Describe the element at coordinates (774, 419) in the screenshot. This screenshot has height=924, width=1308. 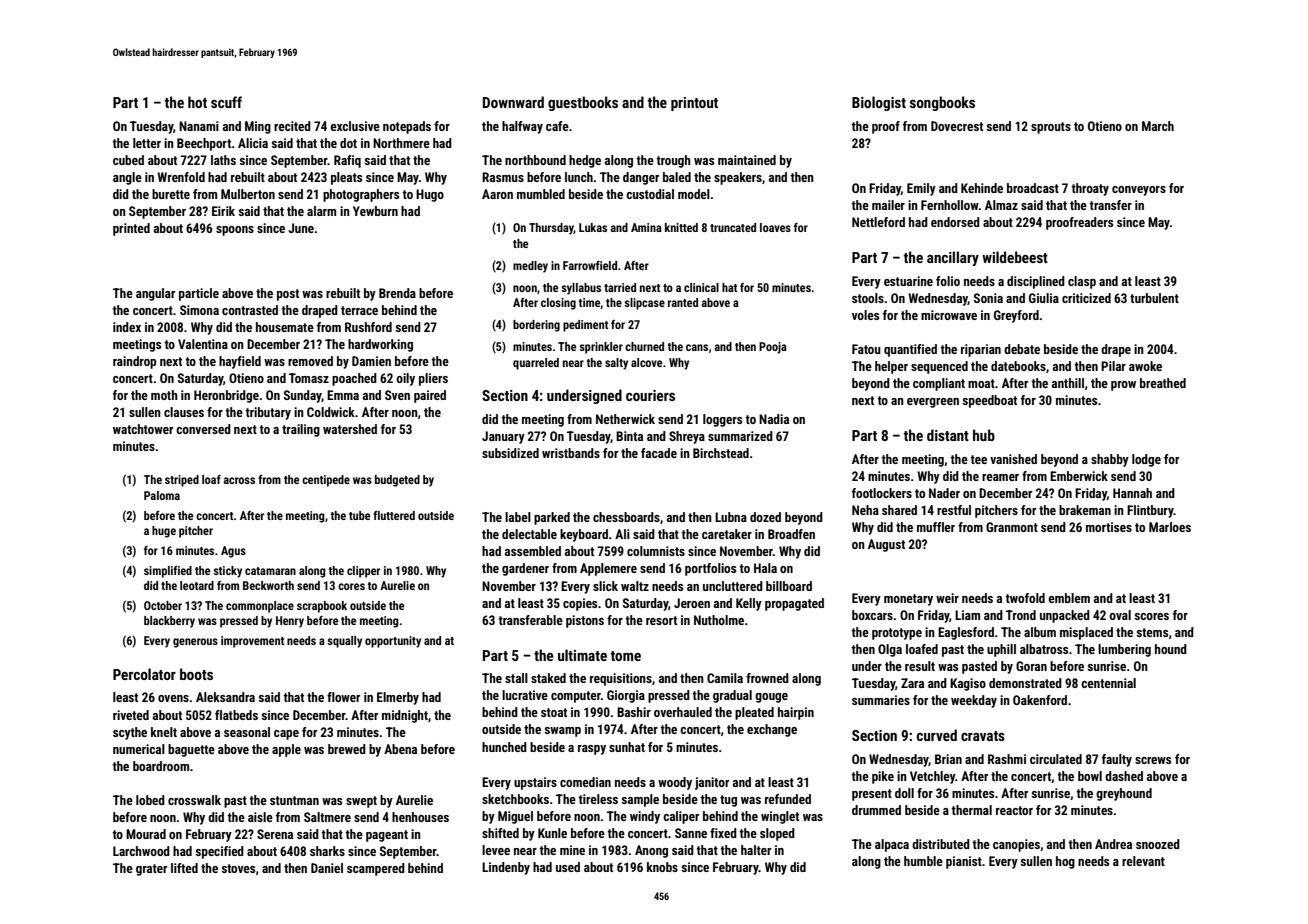
I see `Nadia` at that location.
